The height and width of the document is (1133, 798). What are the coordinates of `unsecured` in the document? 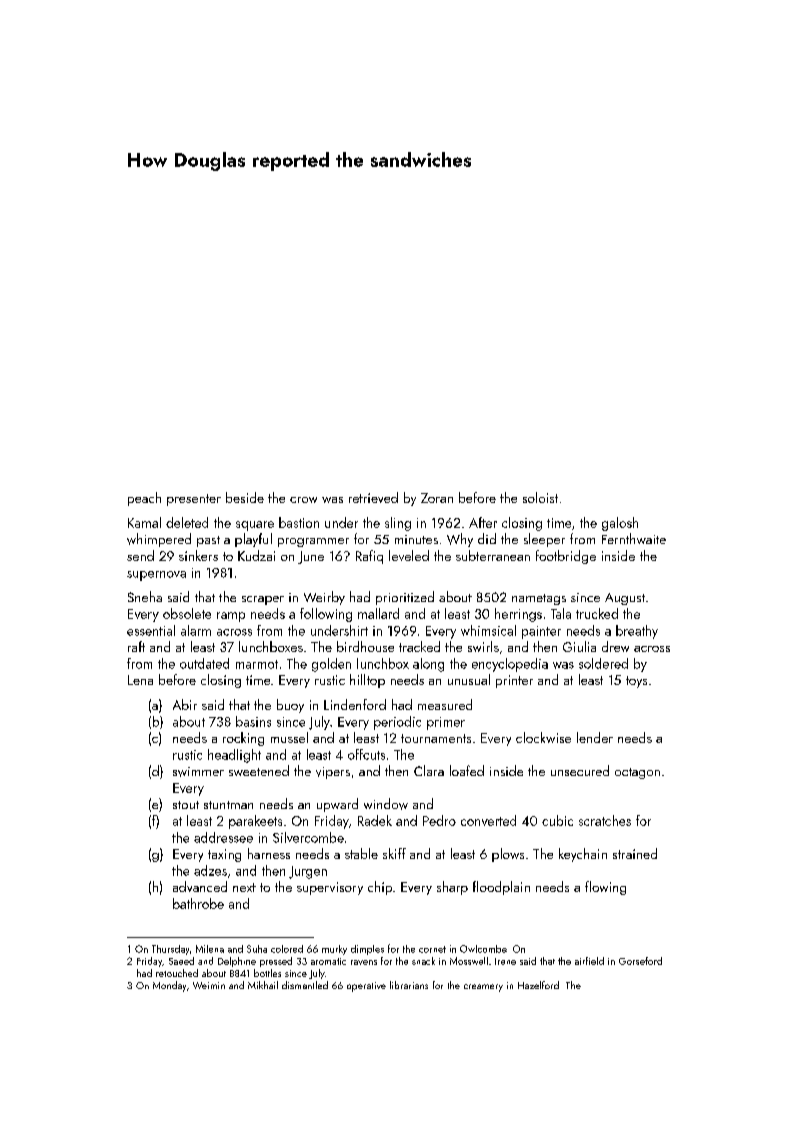 It's located at (580, 770).
